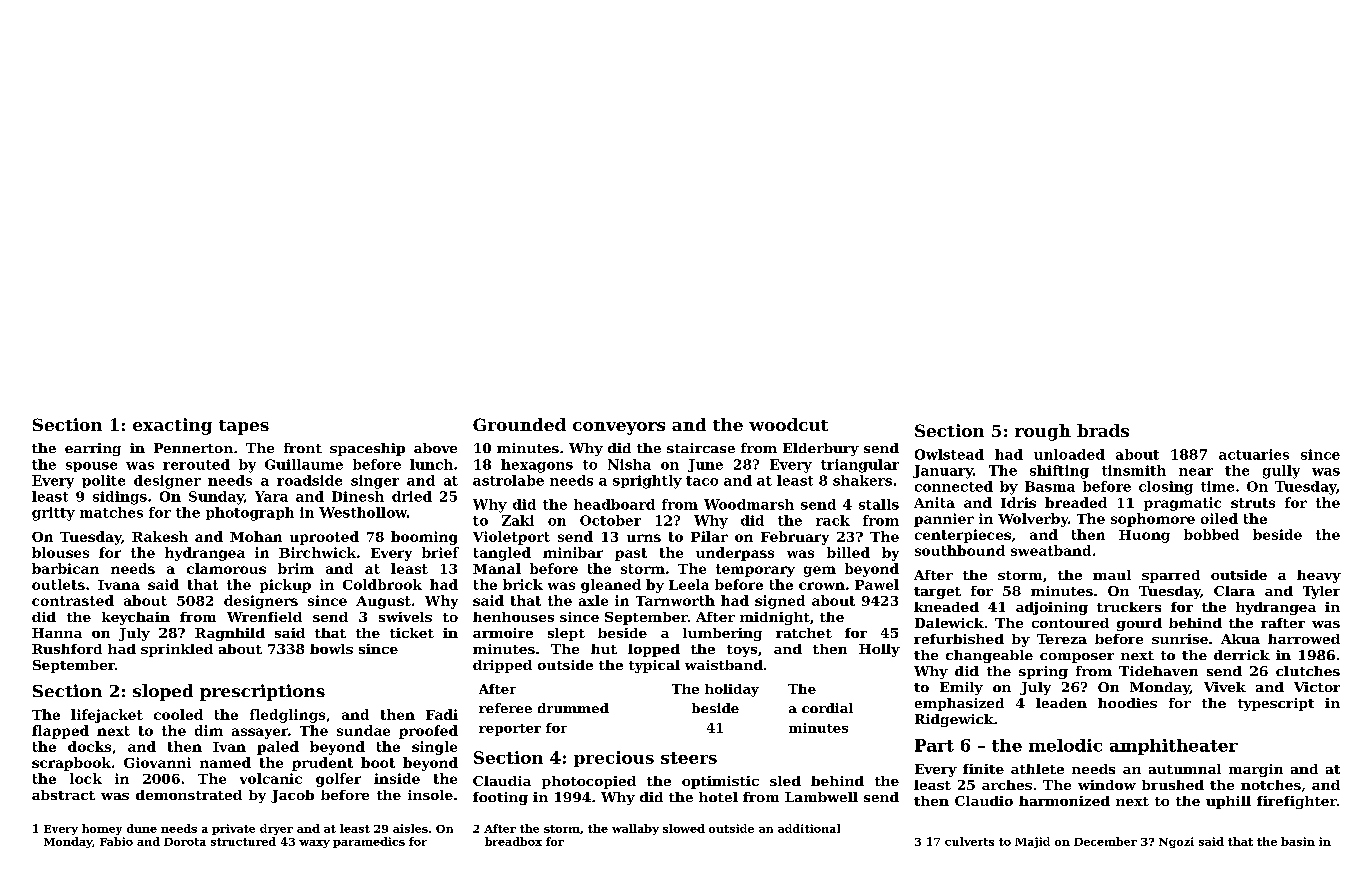 This screenshot has height=887, width=1372. I want to click on tangled, so click(502, 554).
